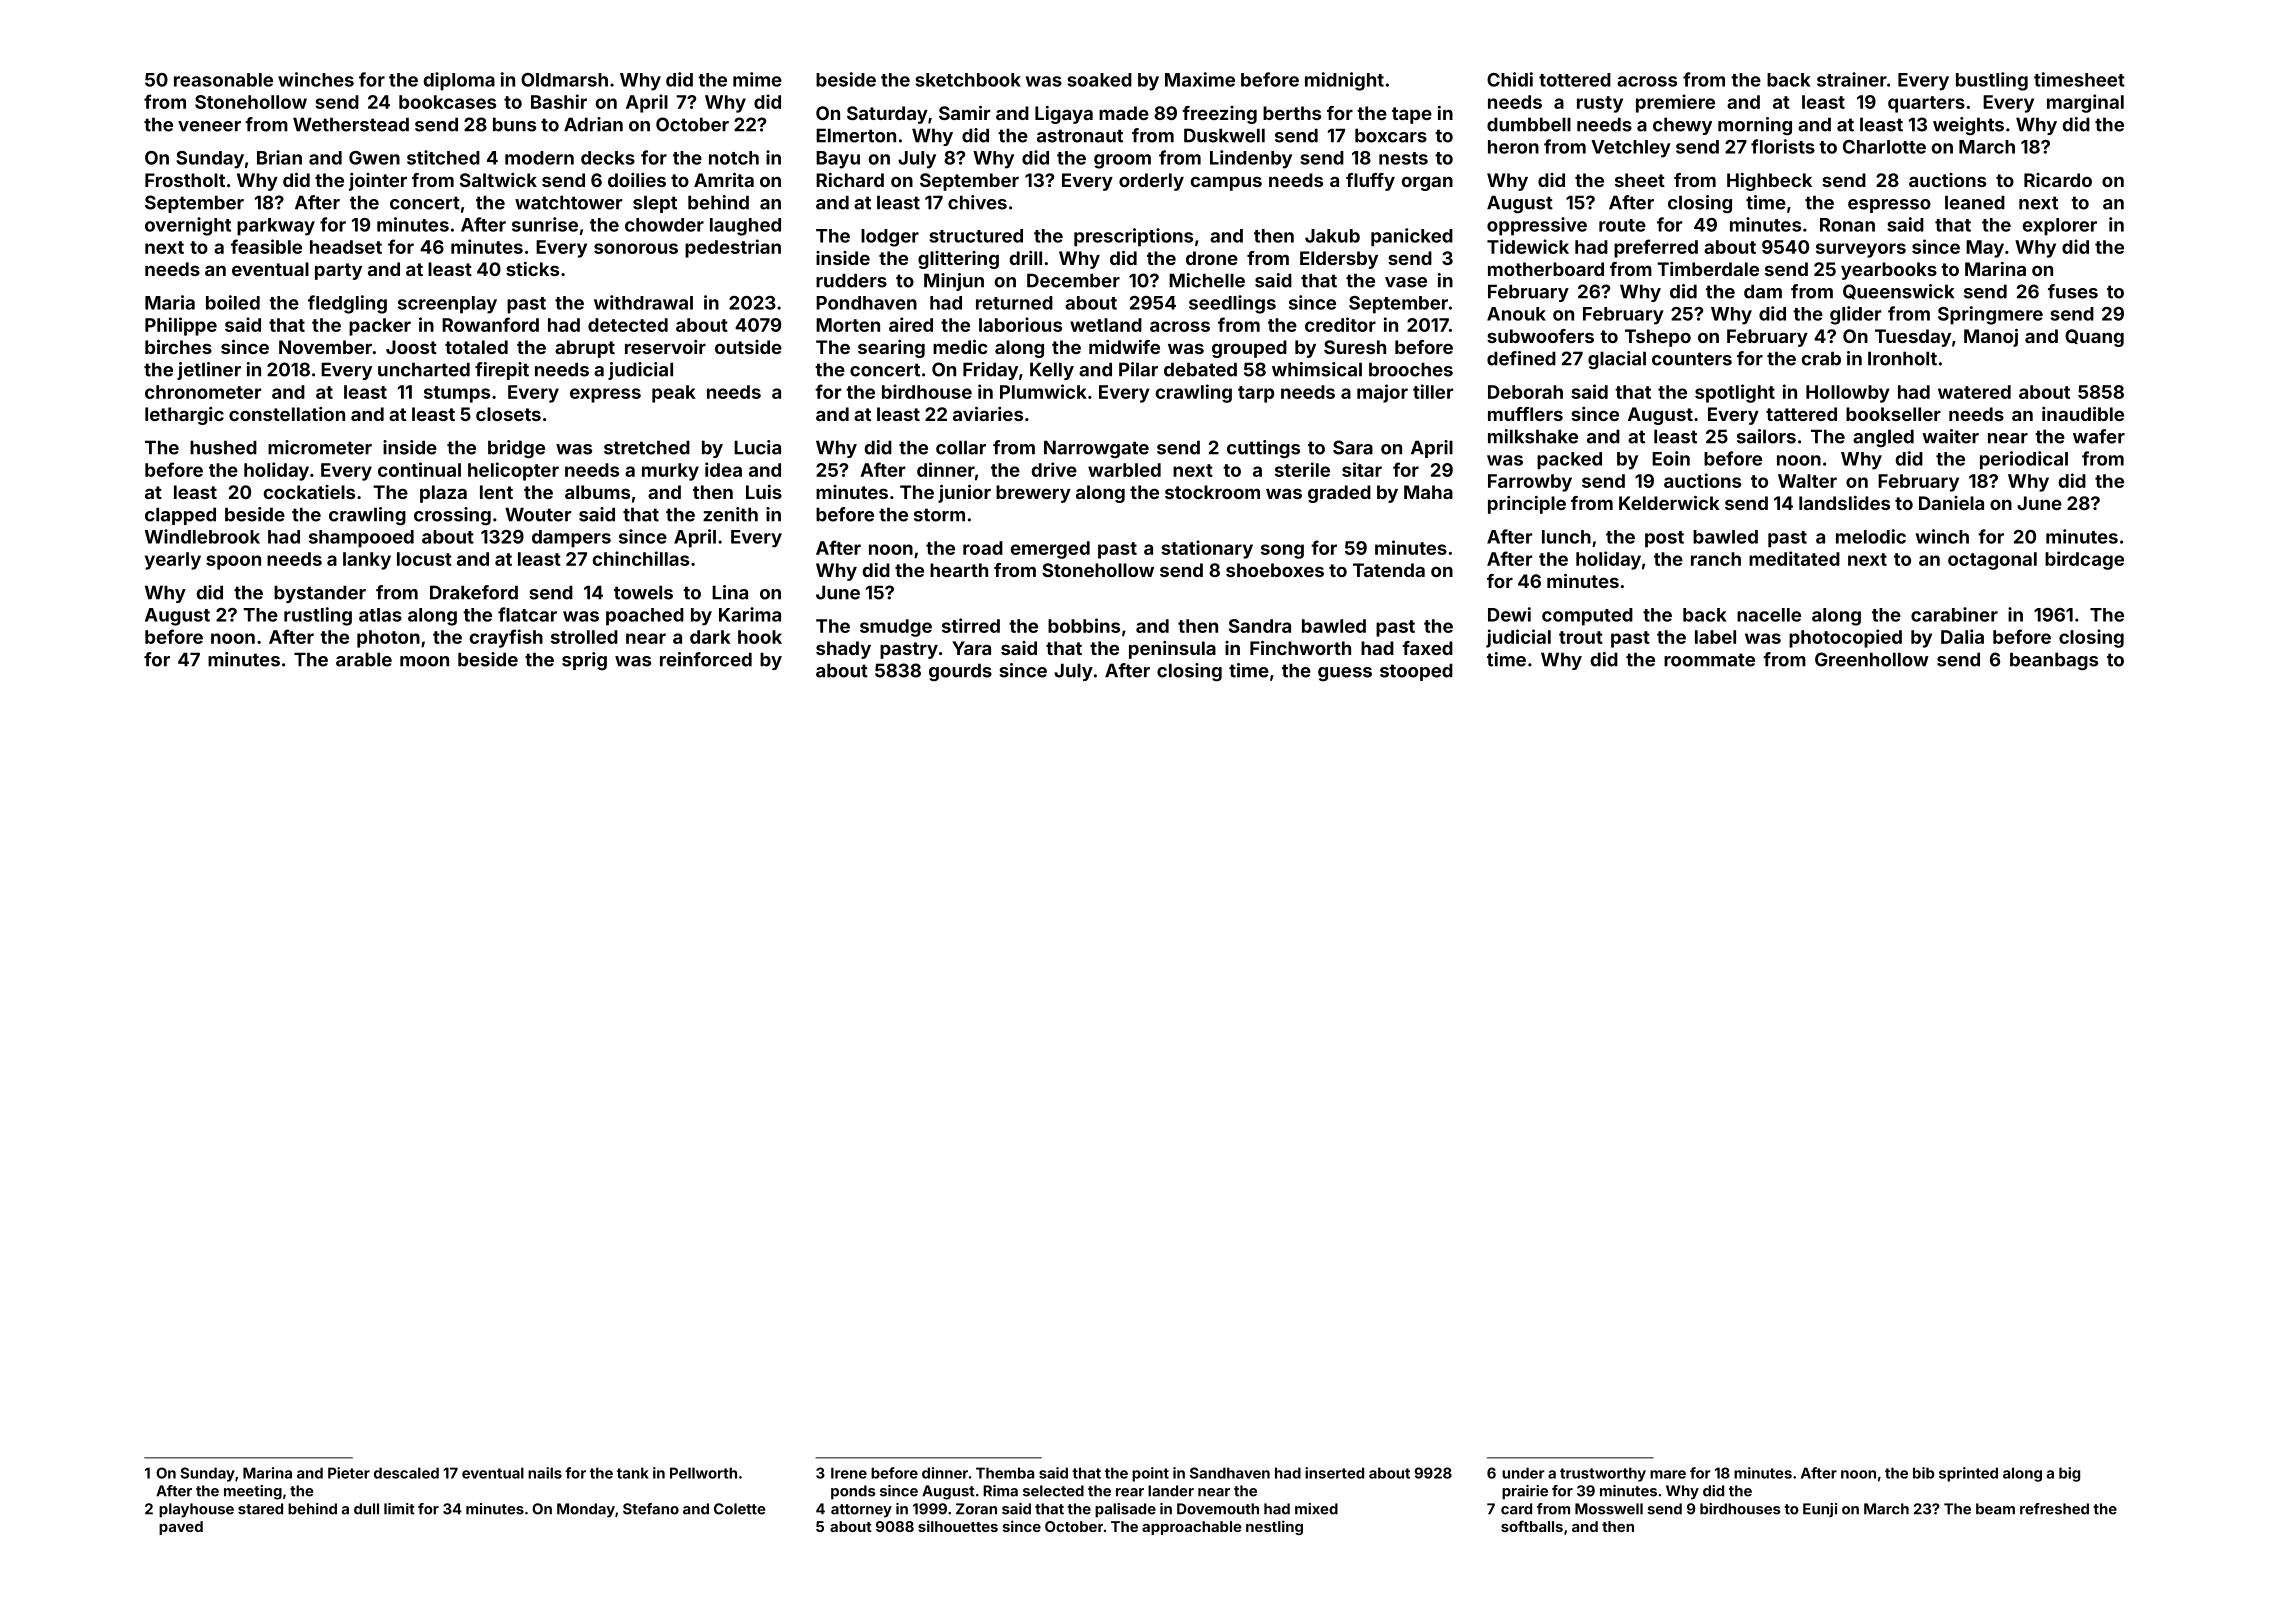 This image has width=2269, height=1604. What do you see at coordinates (1345, 674) in the image?
I see `guess` at bounding box center [1345, 674].
